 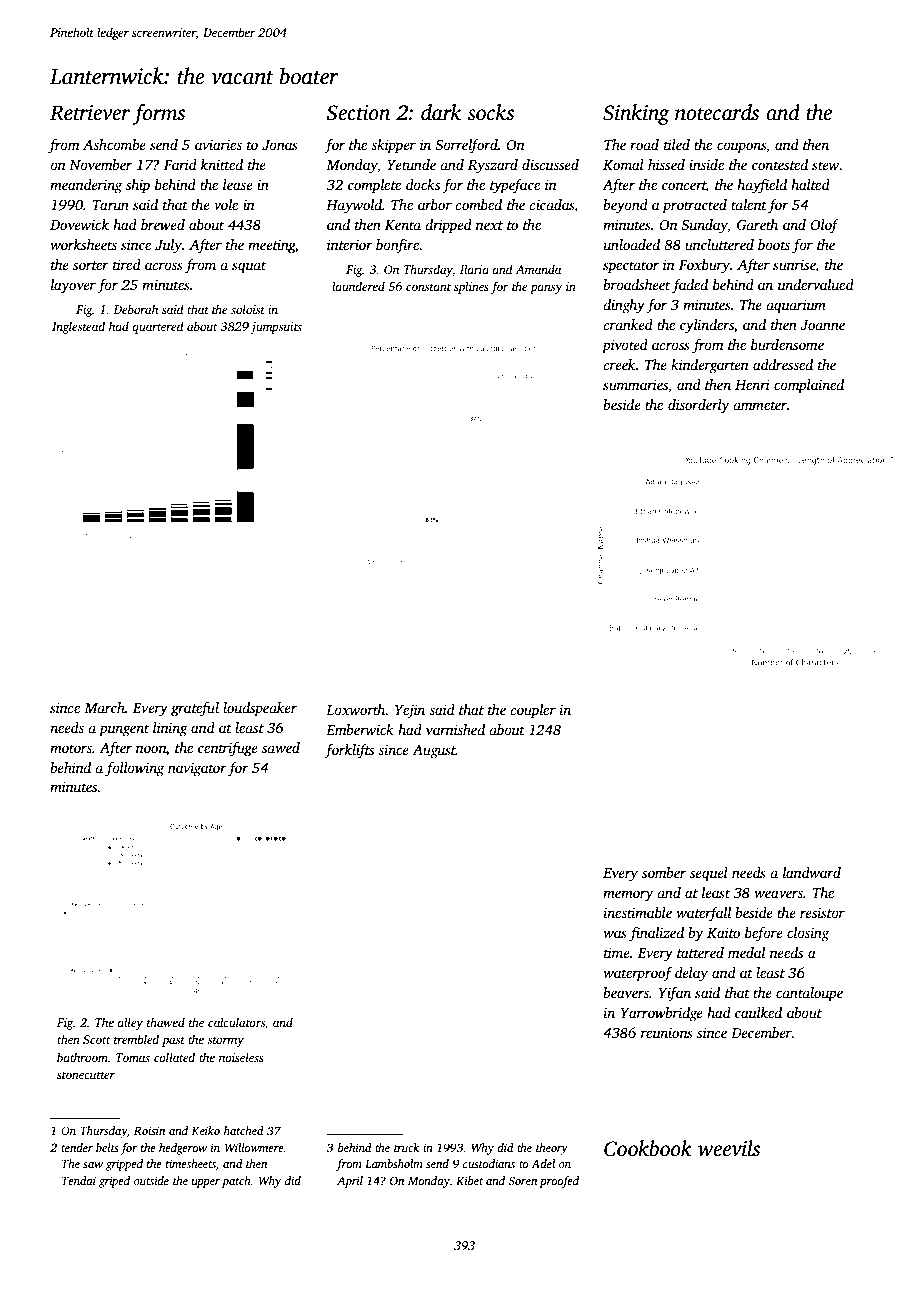 I want to click on notecards, so click(x=717, y=112).
